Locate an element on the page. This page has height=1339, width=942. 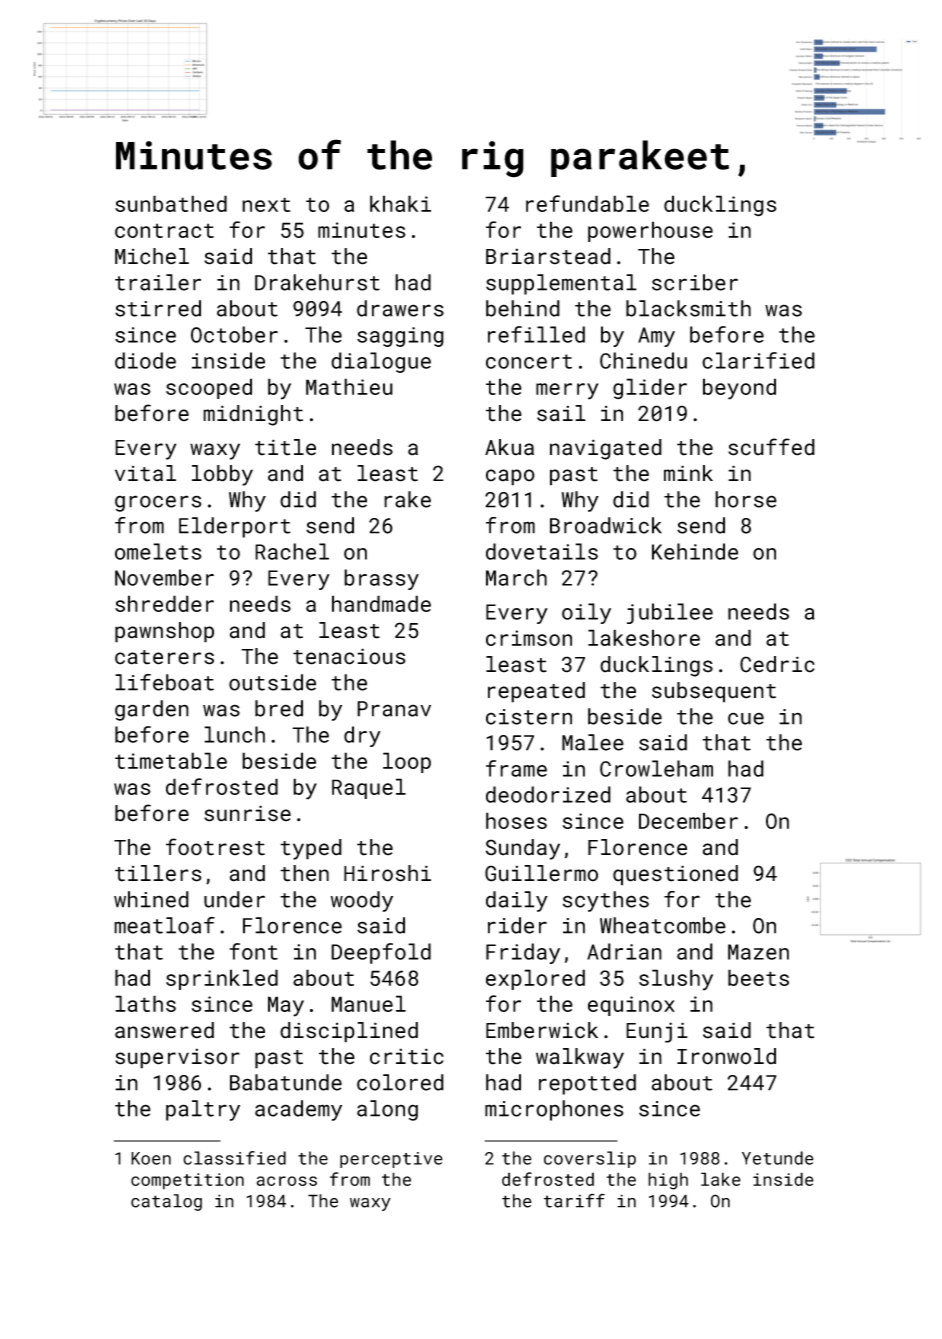
Cedric is located at coordinates (777, 664).
